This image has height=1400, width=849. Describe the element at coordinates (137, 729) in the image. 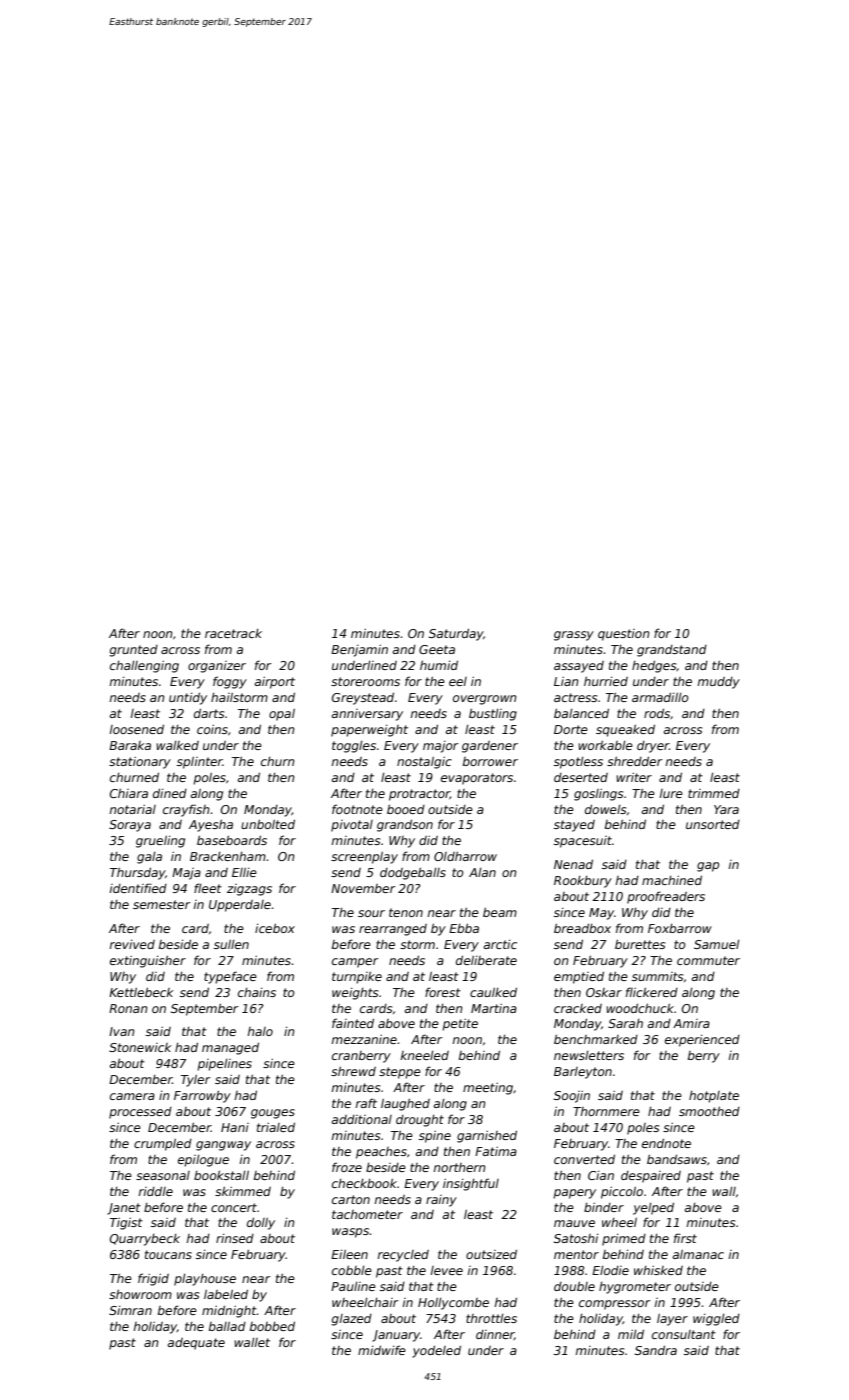

I see `loosened` at that location.
